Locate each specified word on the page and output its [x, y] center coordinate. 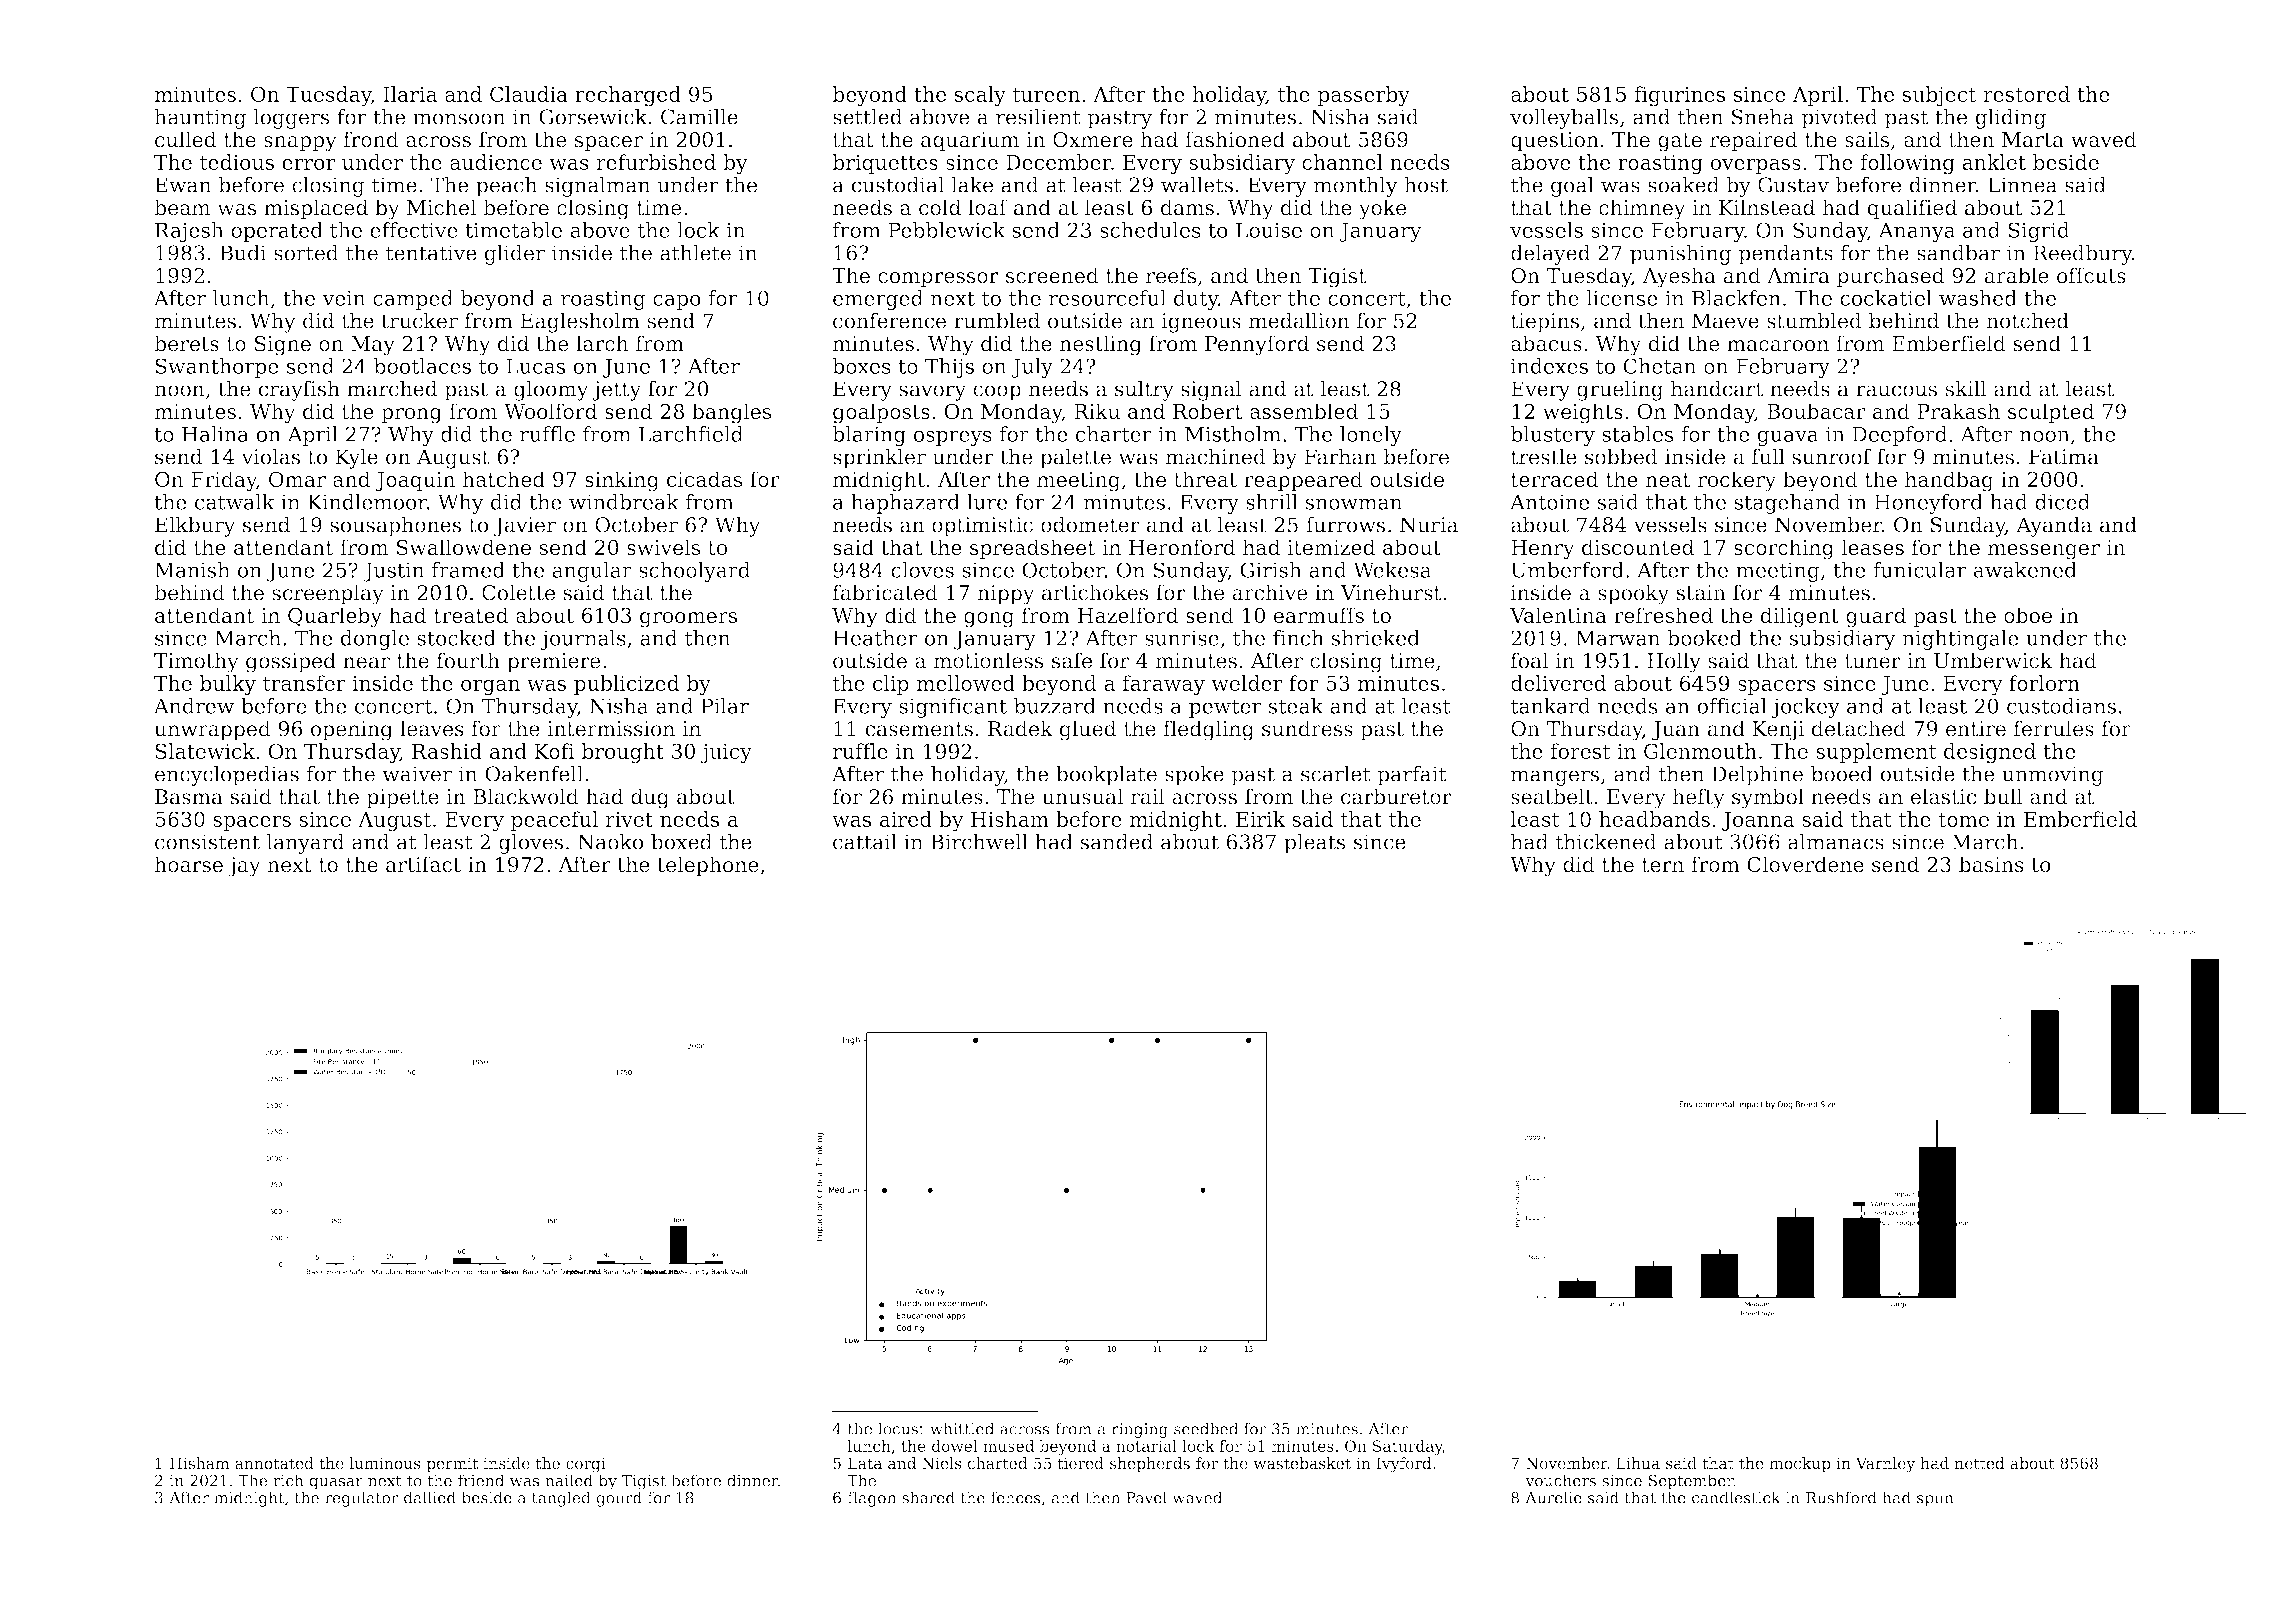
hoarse [188, 864]
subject [1939, 96]
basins [1991, 864]
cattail [865, 842]
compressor [938, 280]
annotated [274, 1463]
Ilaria [410, 94]
